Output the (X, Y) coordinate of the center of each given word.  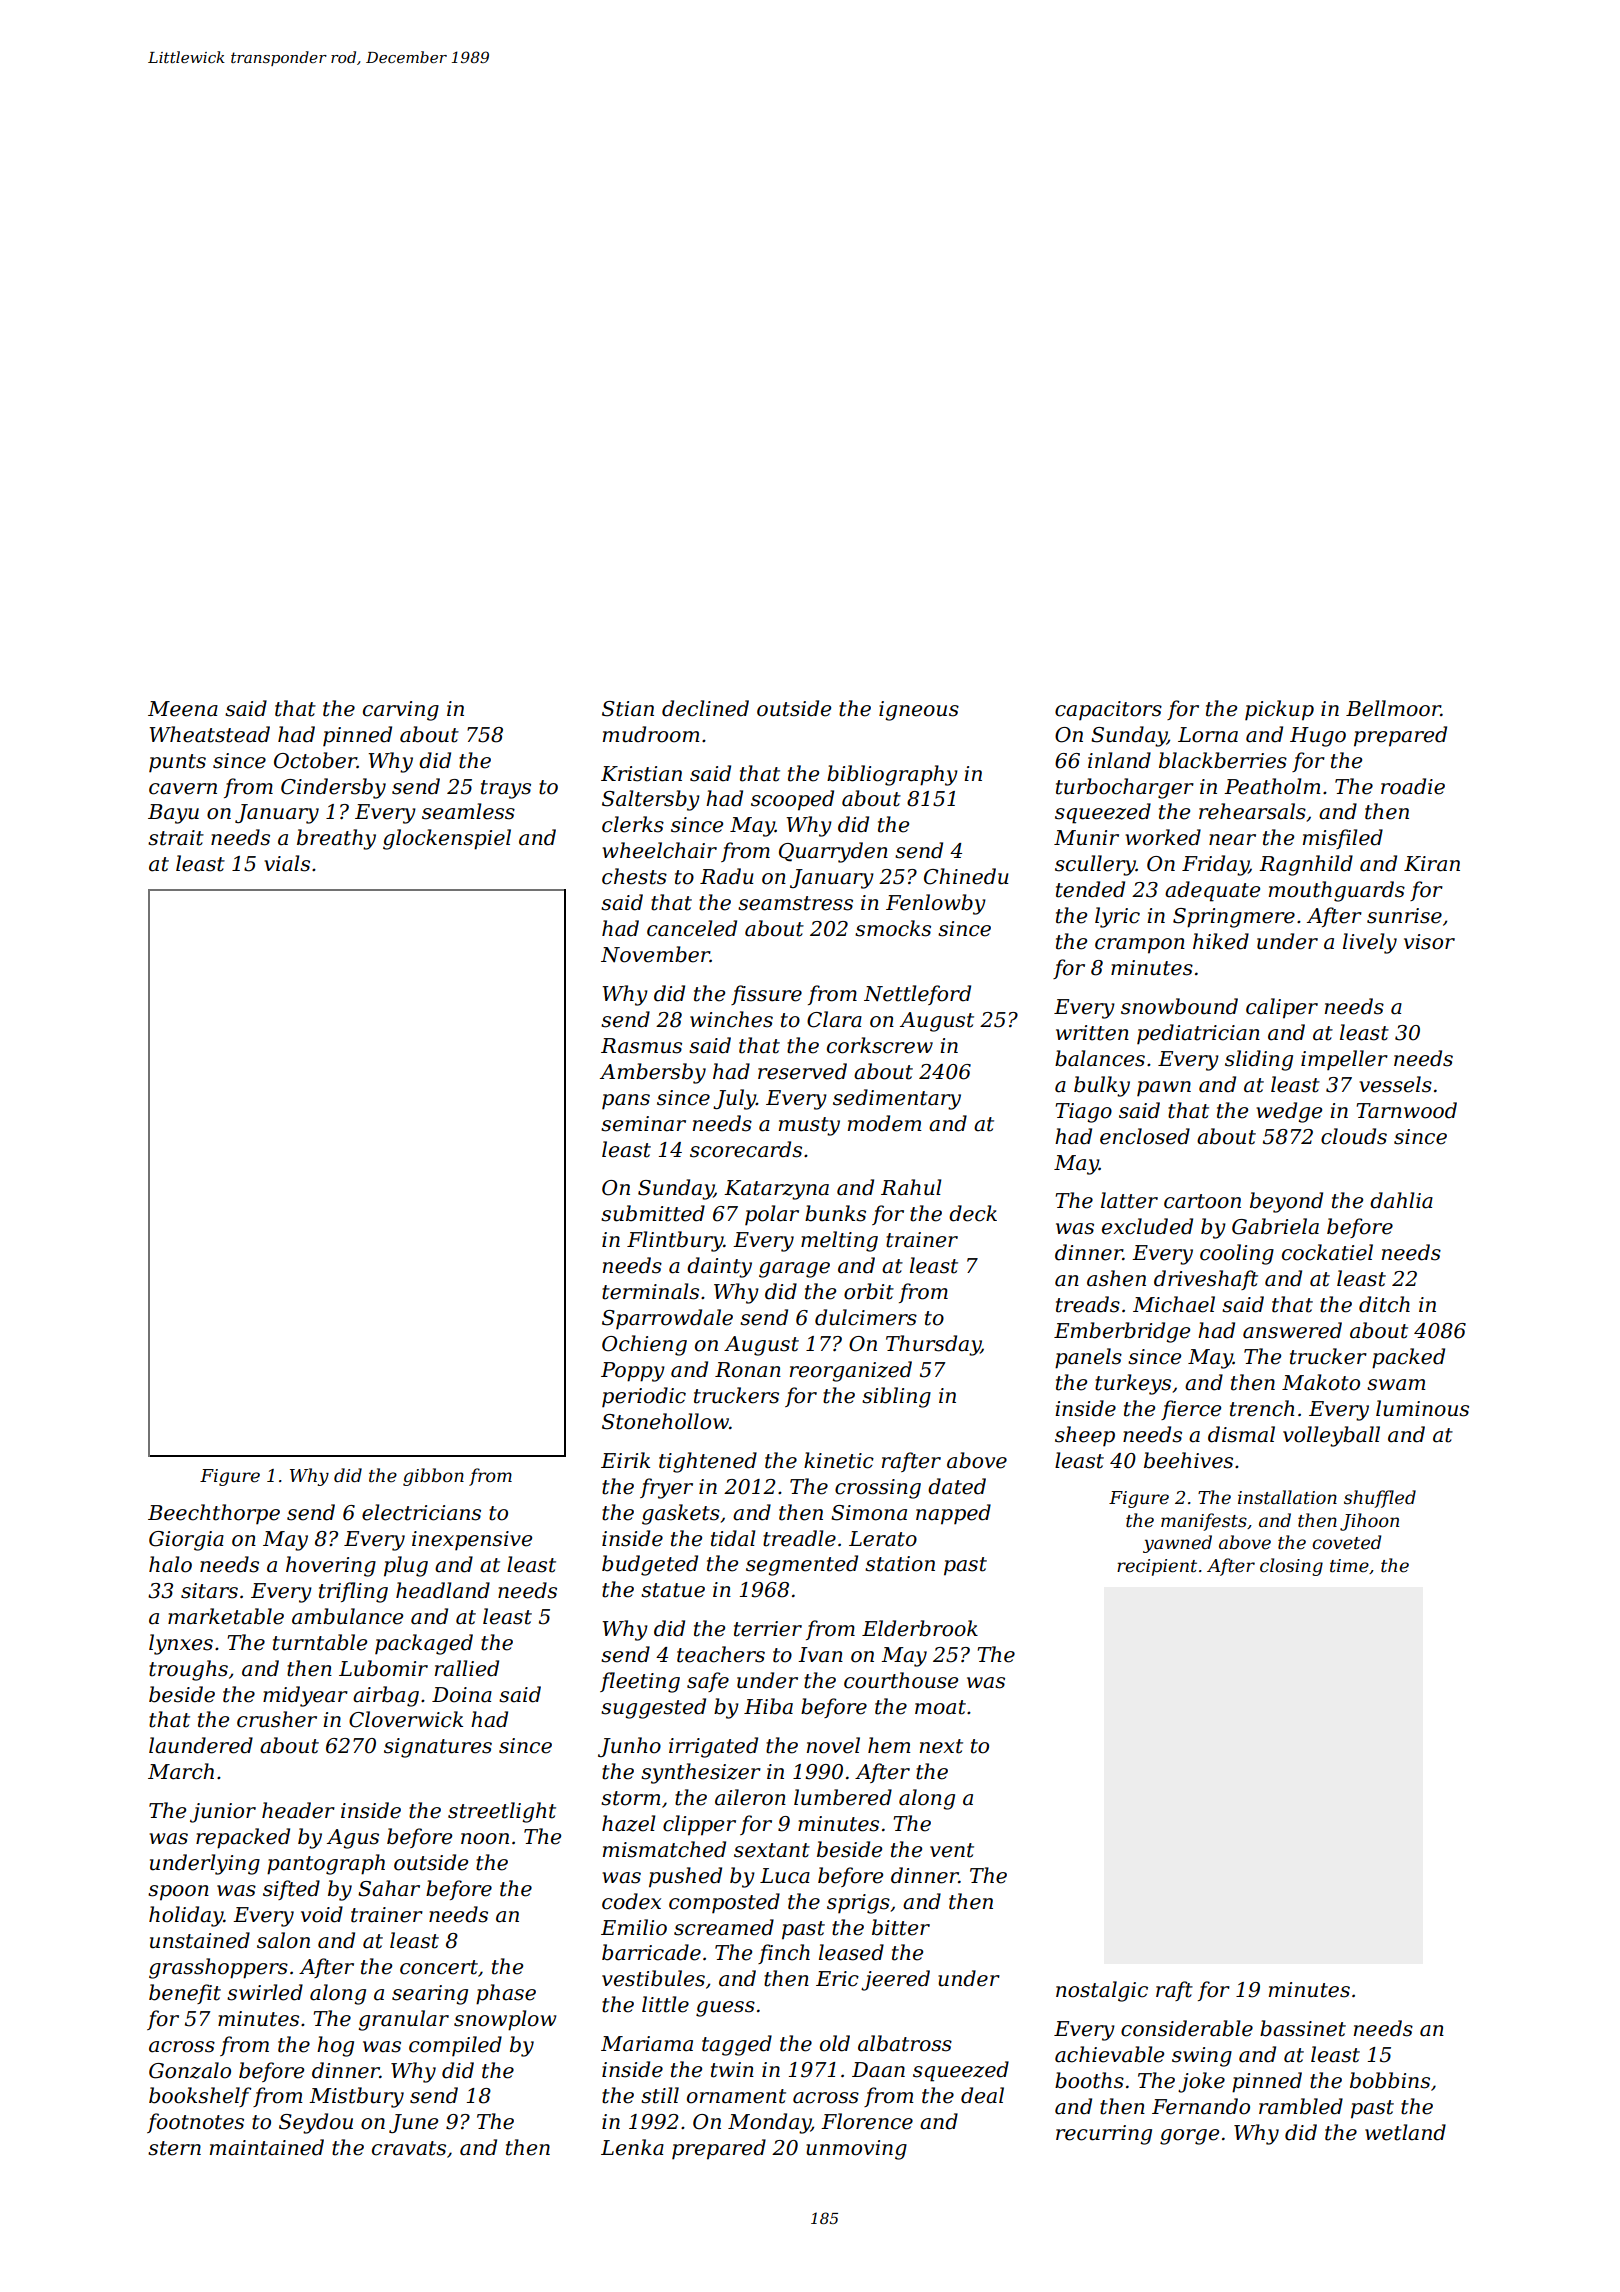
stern (174, 2148)
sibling (896, 1397)
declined (705, 708)
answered (1292, 1330)
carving (401, 711)
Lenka (632, 2147)
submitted (653, 1213)
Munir (1086, 838)
